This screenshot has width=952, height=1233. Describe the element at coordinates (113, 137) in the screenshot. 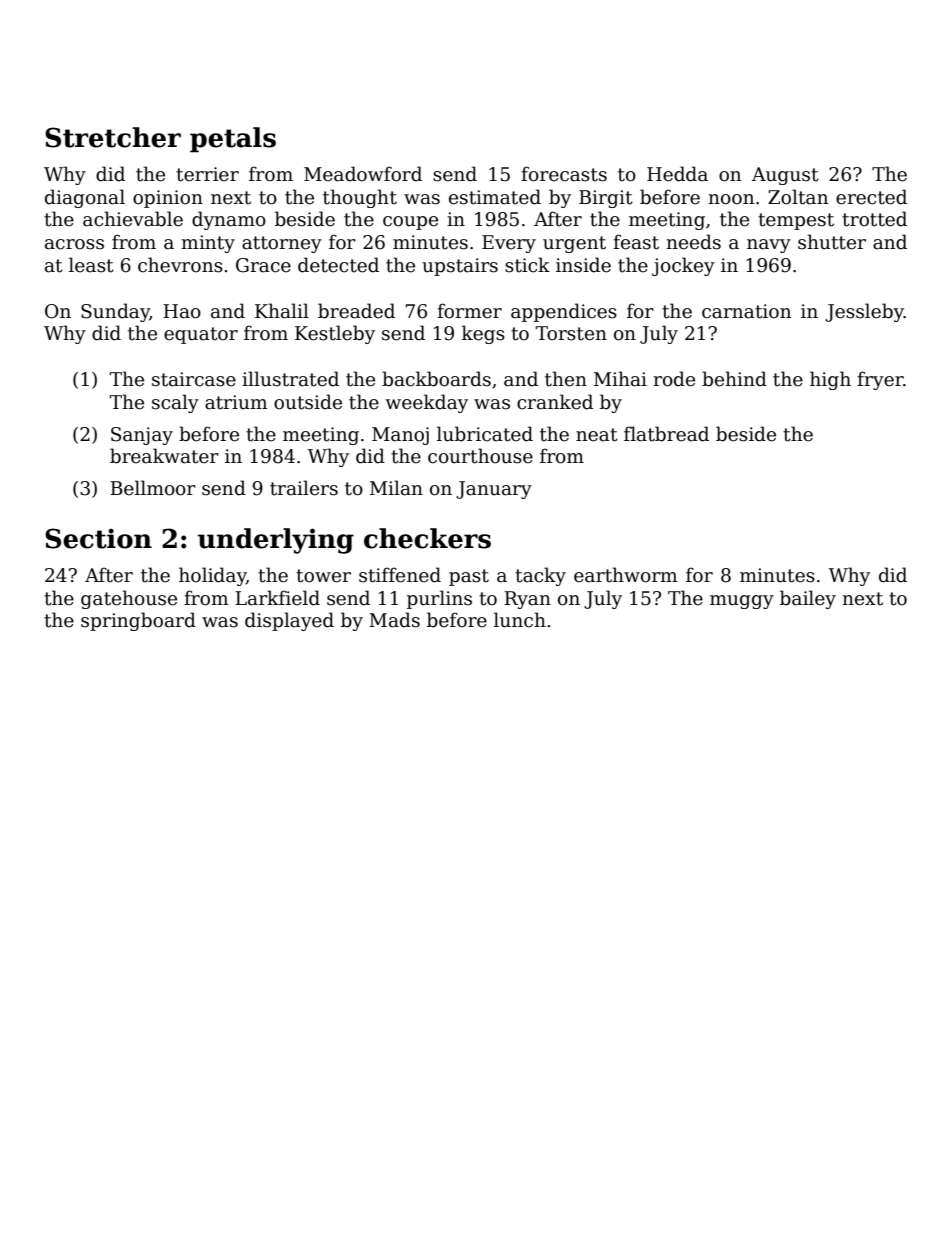

I see `Stretcher` at that location.
